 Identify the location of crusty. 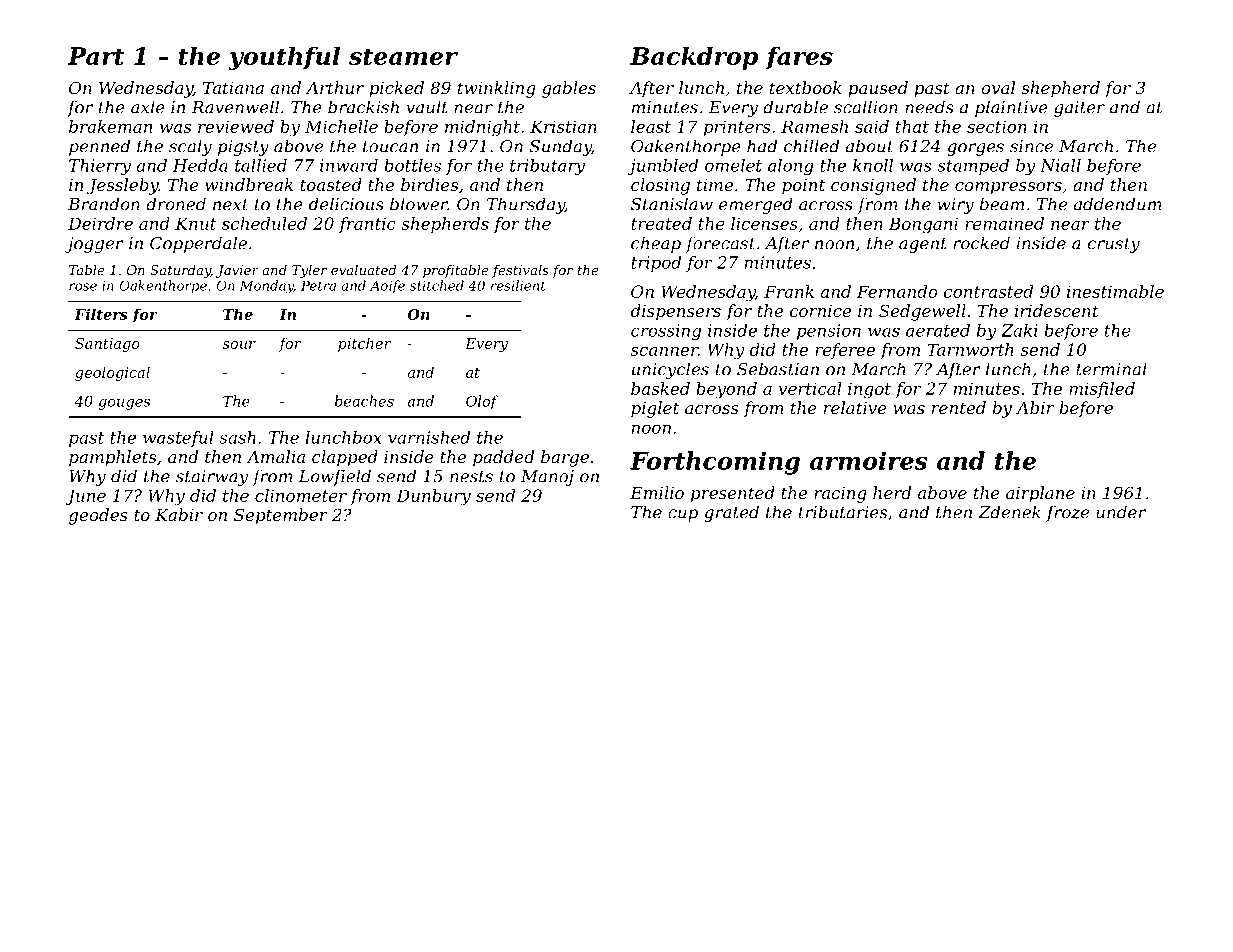
(1114, 245).
